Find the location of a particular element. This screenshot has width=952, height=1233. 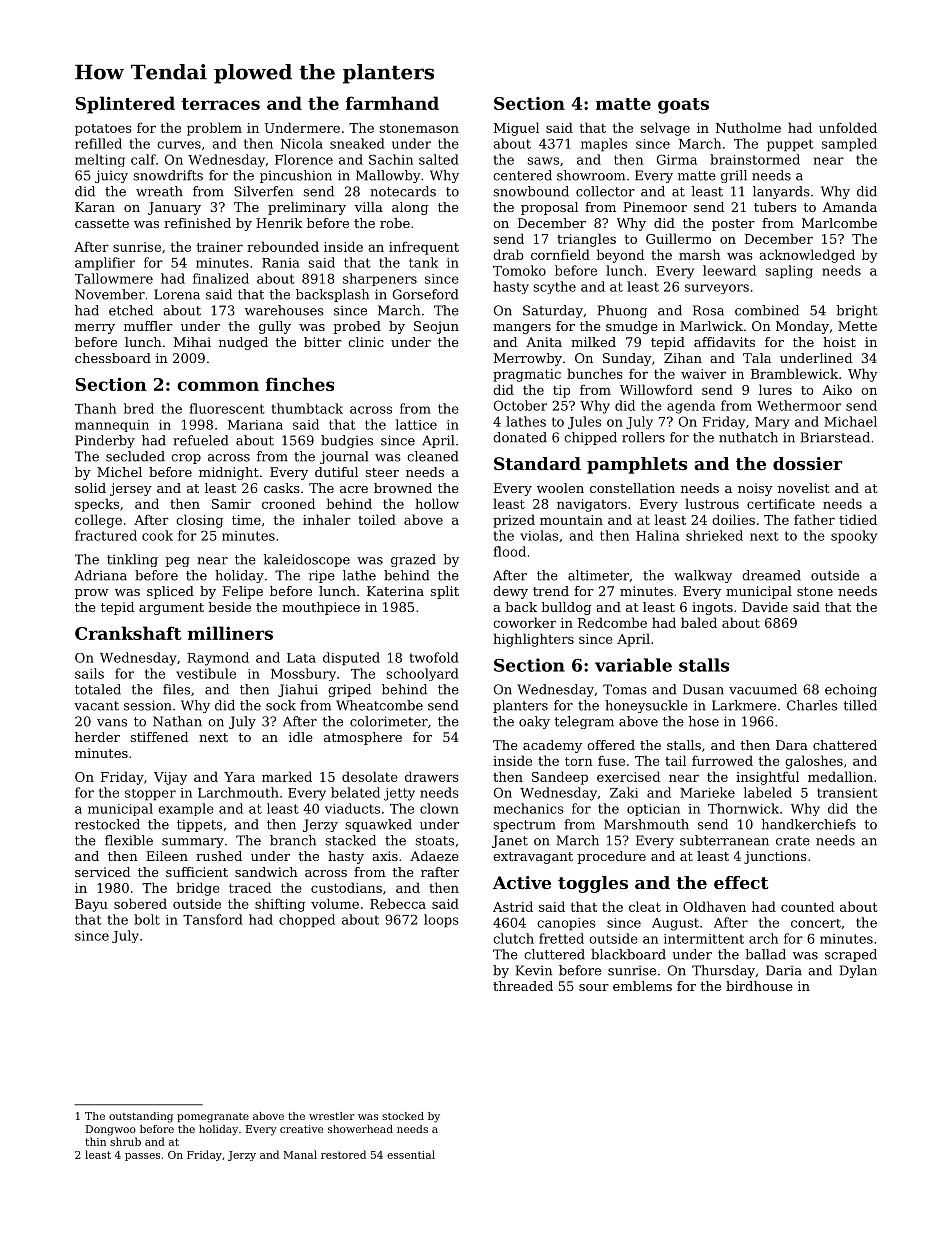

college is located at coordinates (98, 521).
